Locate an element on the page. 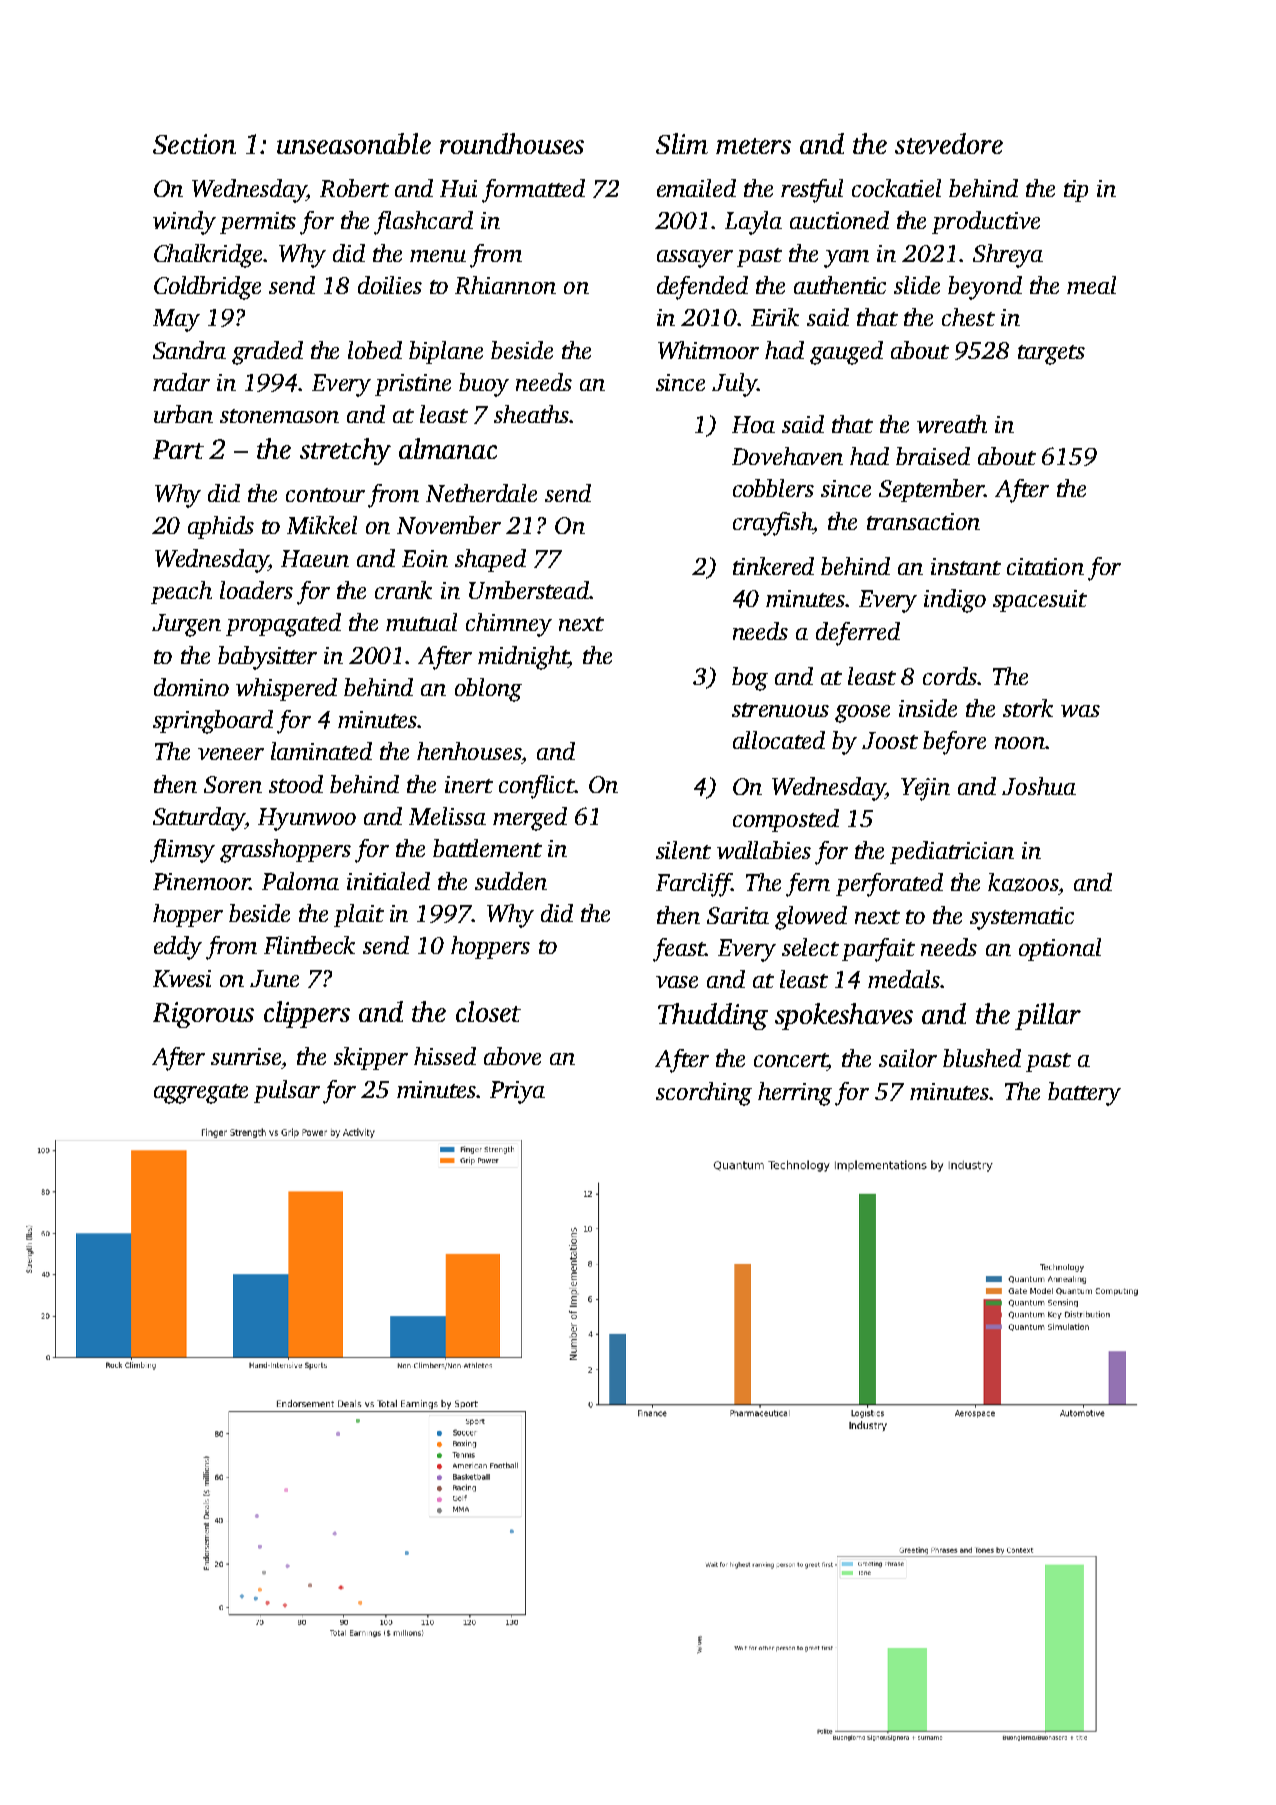  Rigorous is located at coordinates (203, 1015).
